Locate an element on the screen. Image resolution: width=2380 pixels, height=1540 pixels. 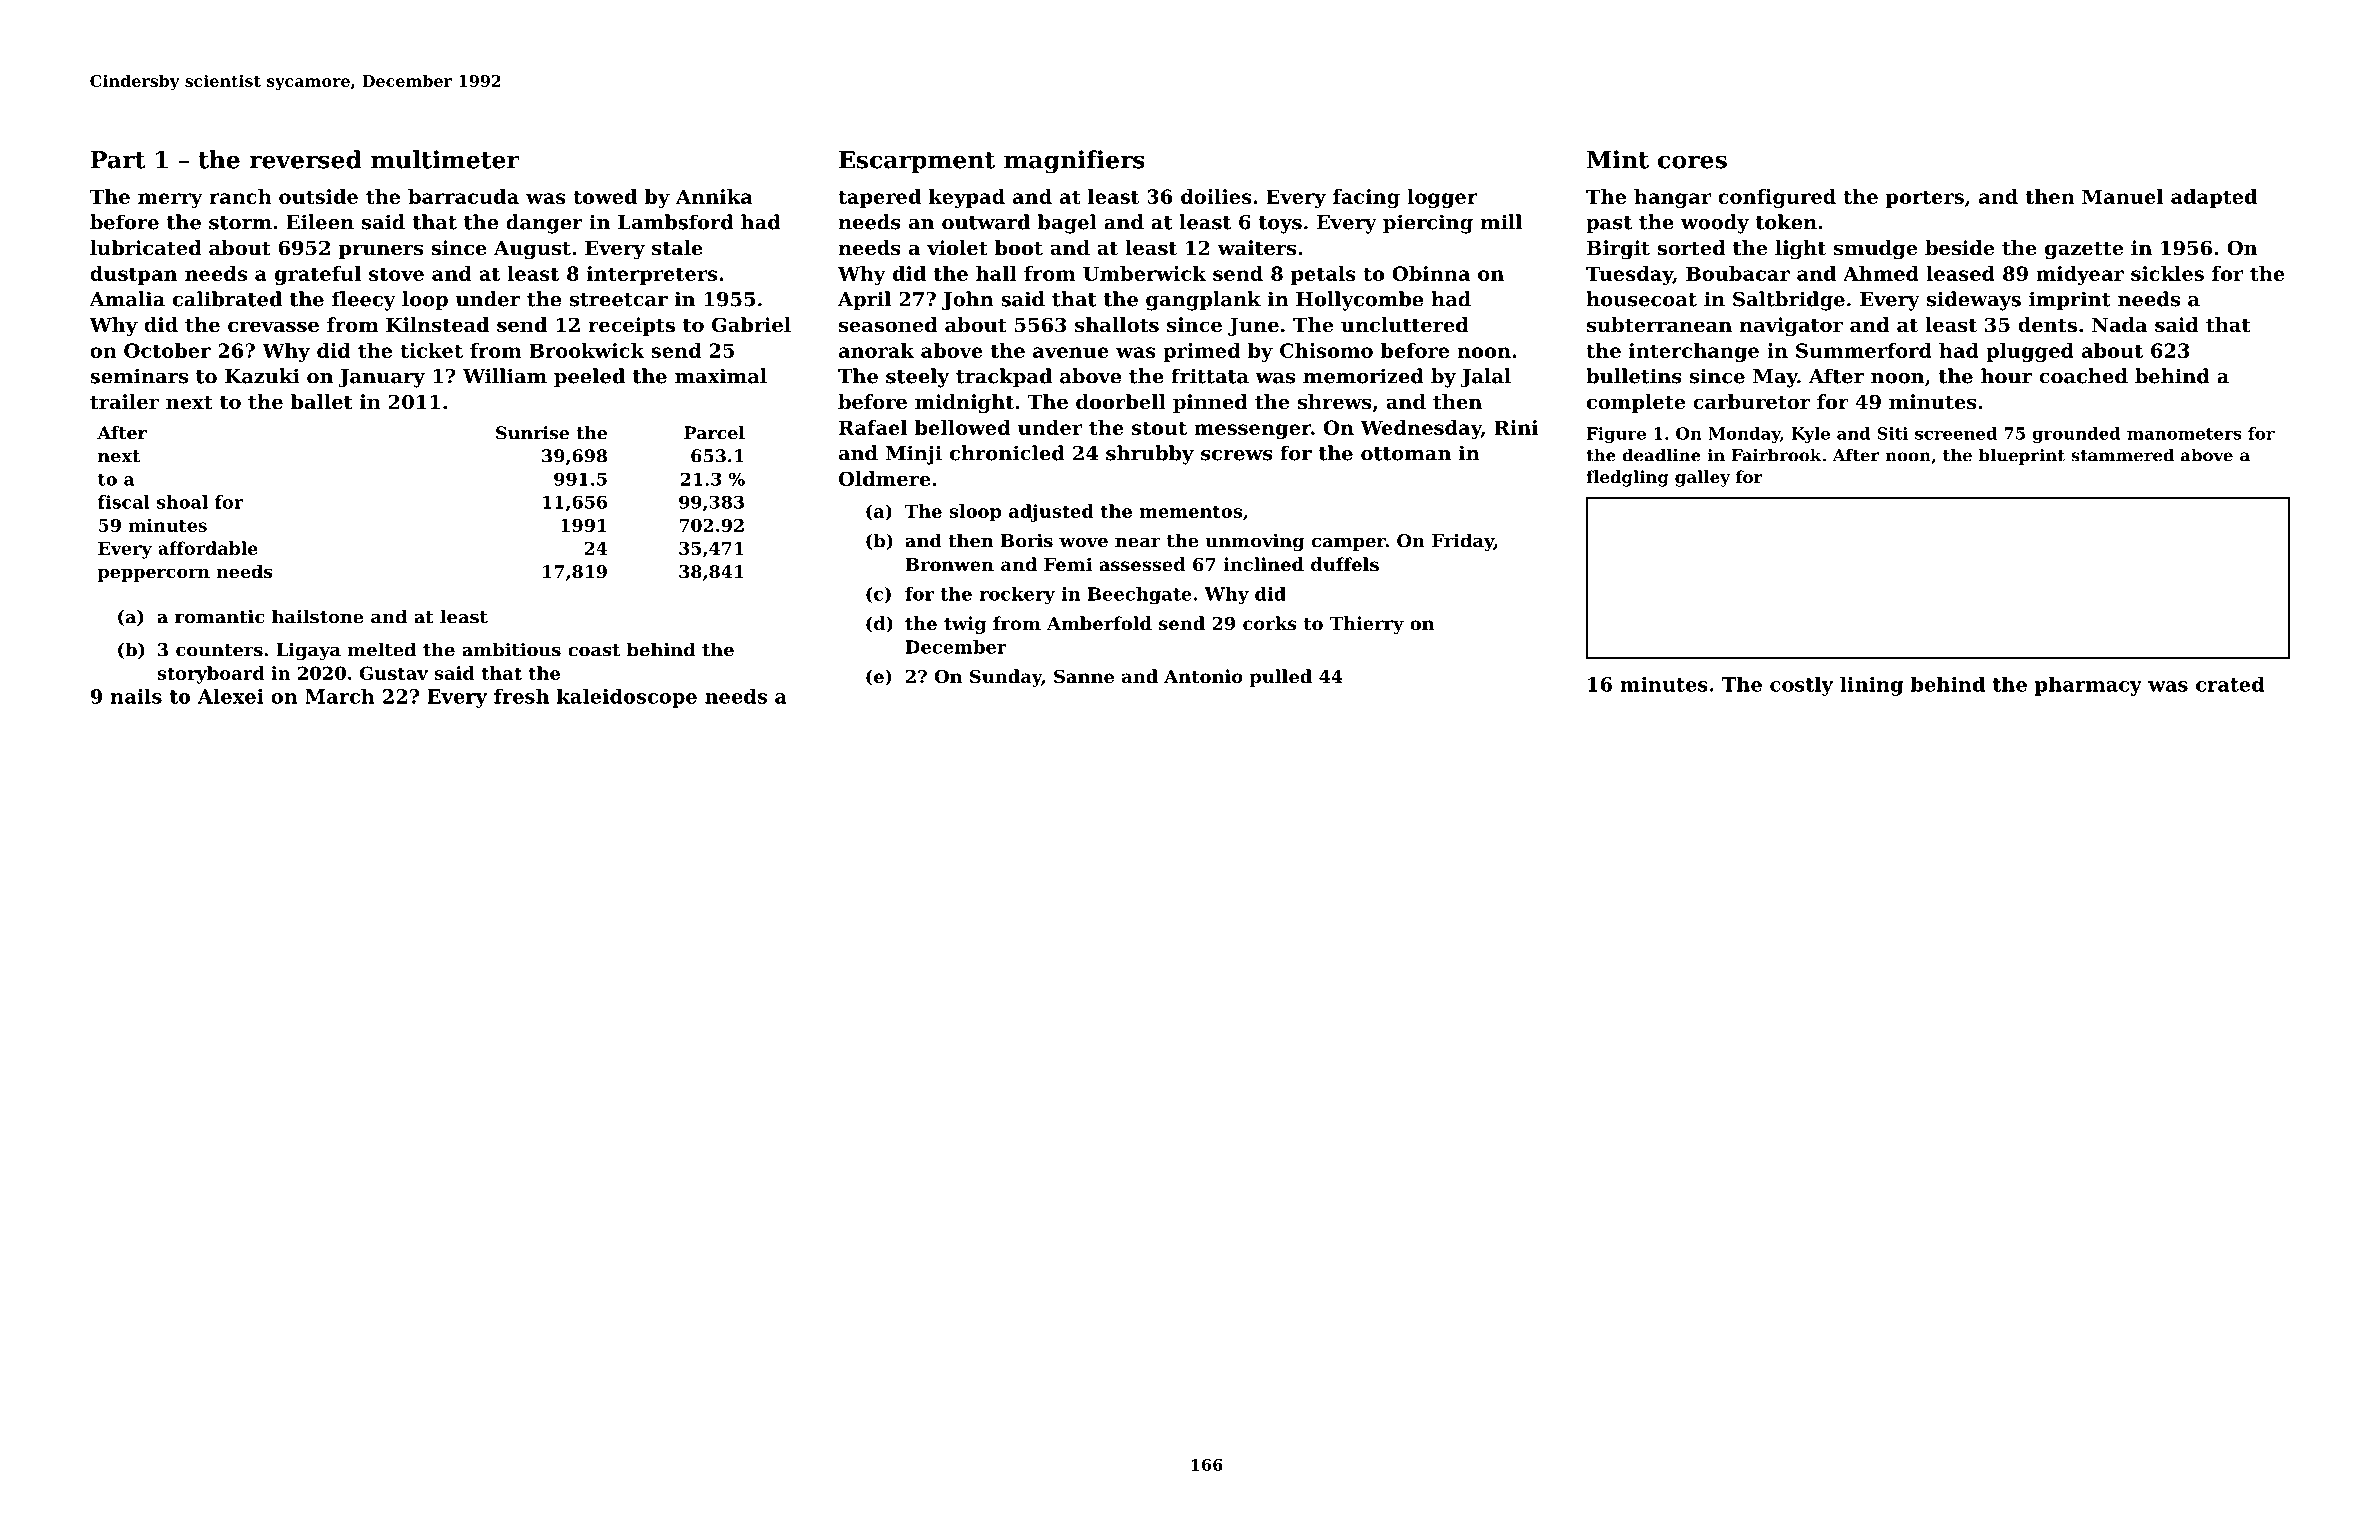
maximal is located at coordinates (721, 376).
